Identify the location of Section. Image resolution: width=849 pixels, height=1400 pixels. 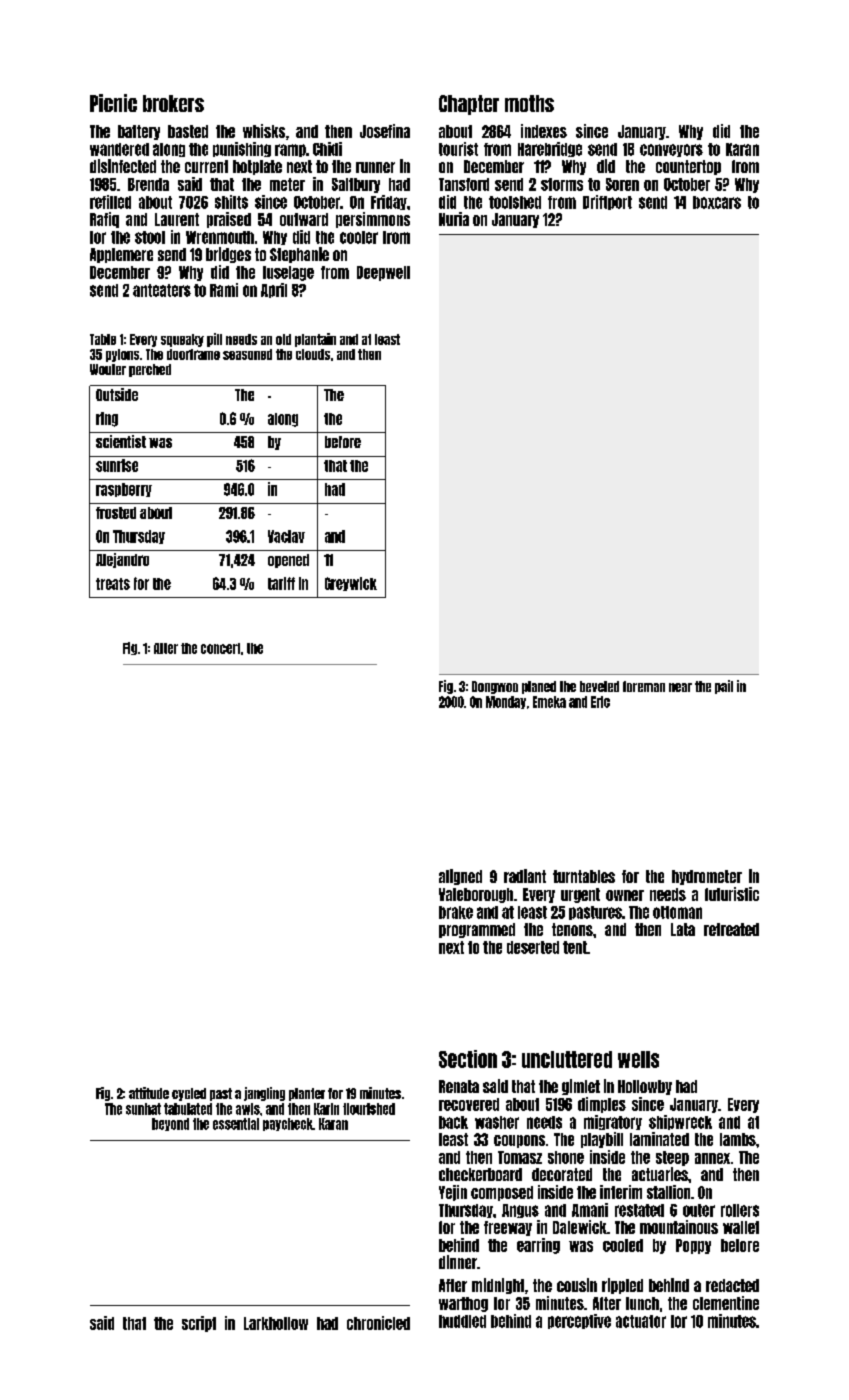
(468, 1059).
